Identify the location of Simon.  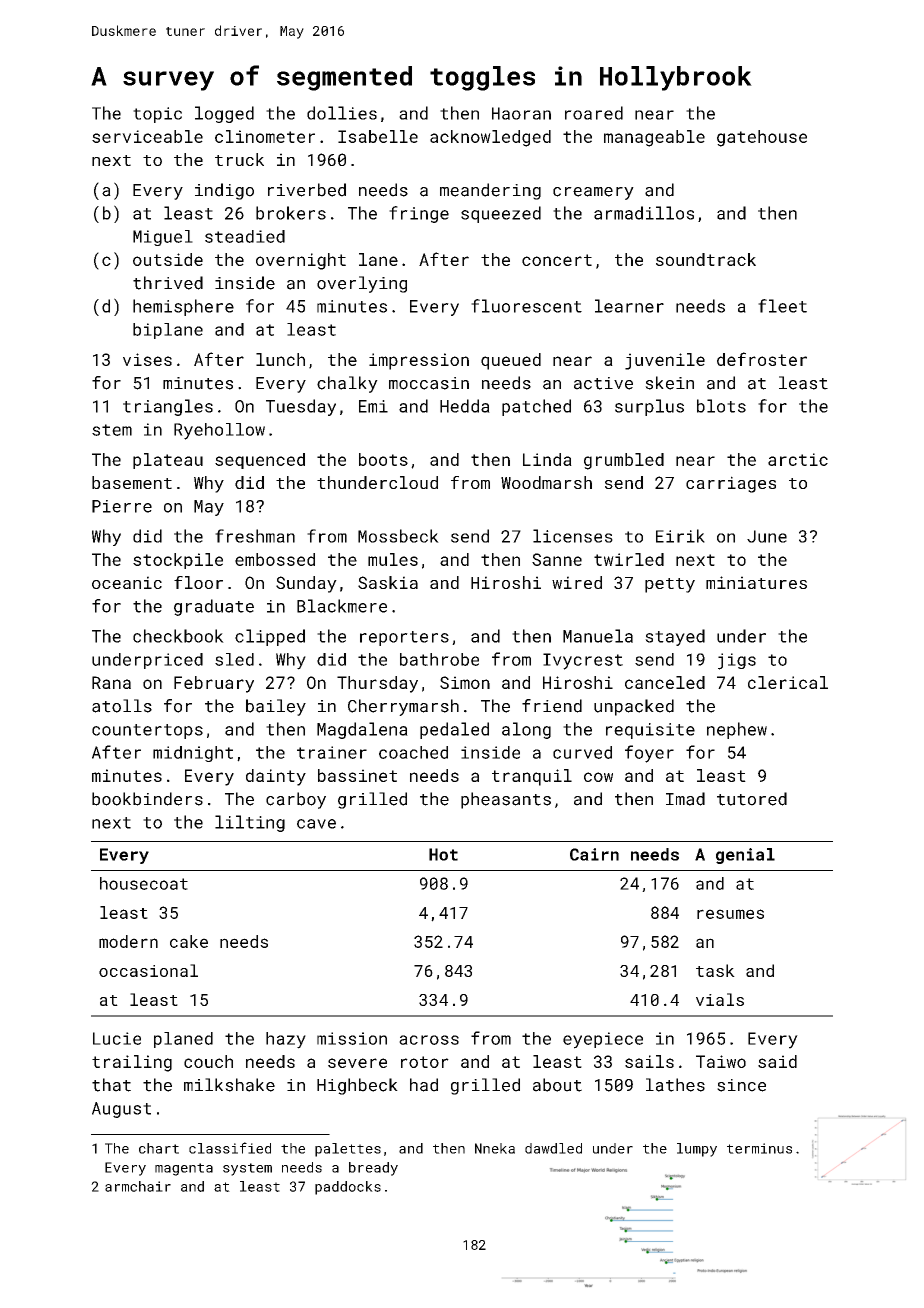
(465, 682).
